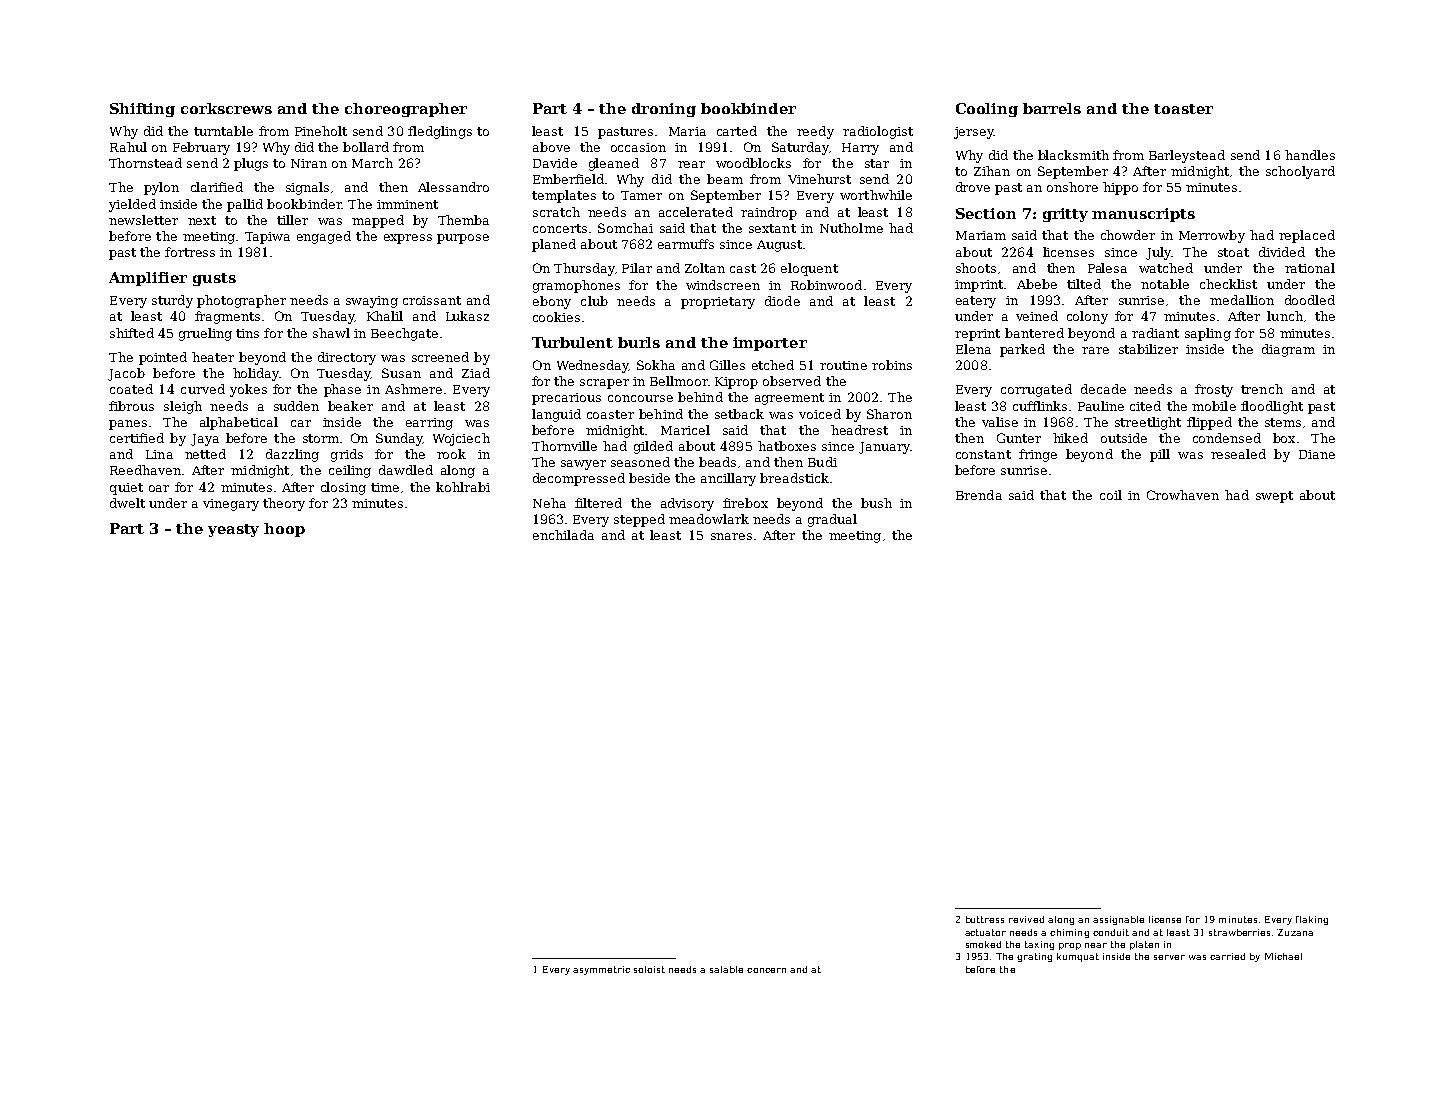 Image resolution: width=1445 pixels, height=1116 pixels. Describe the element at coordinates (1282, 252) in the screenshot. I see `divided` at that location.
